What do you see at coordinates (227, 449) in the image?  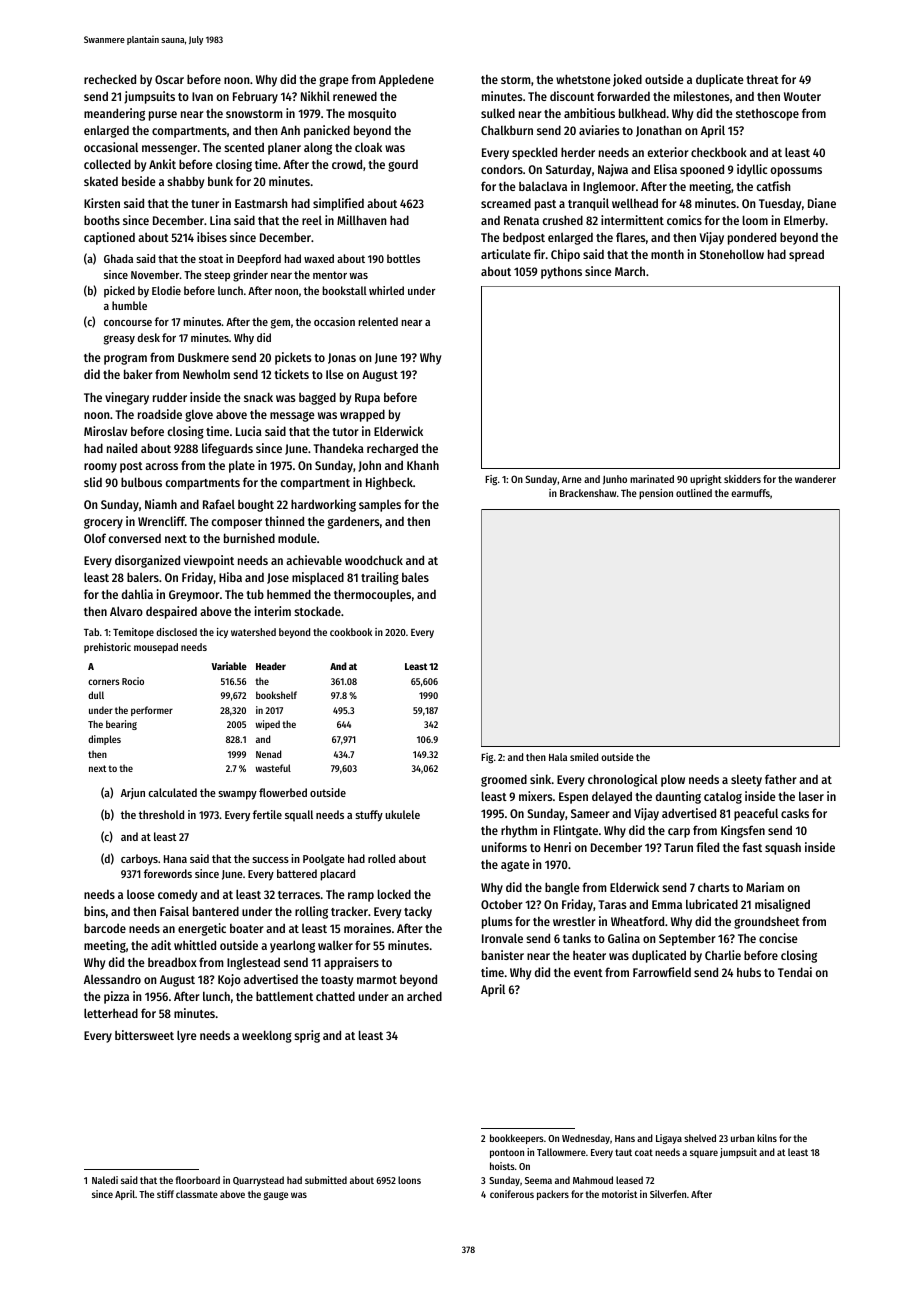 I see `lifeguards` at bounding box center [227, 449].
